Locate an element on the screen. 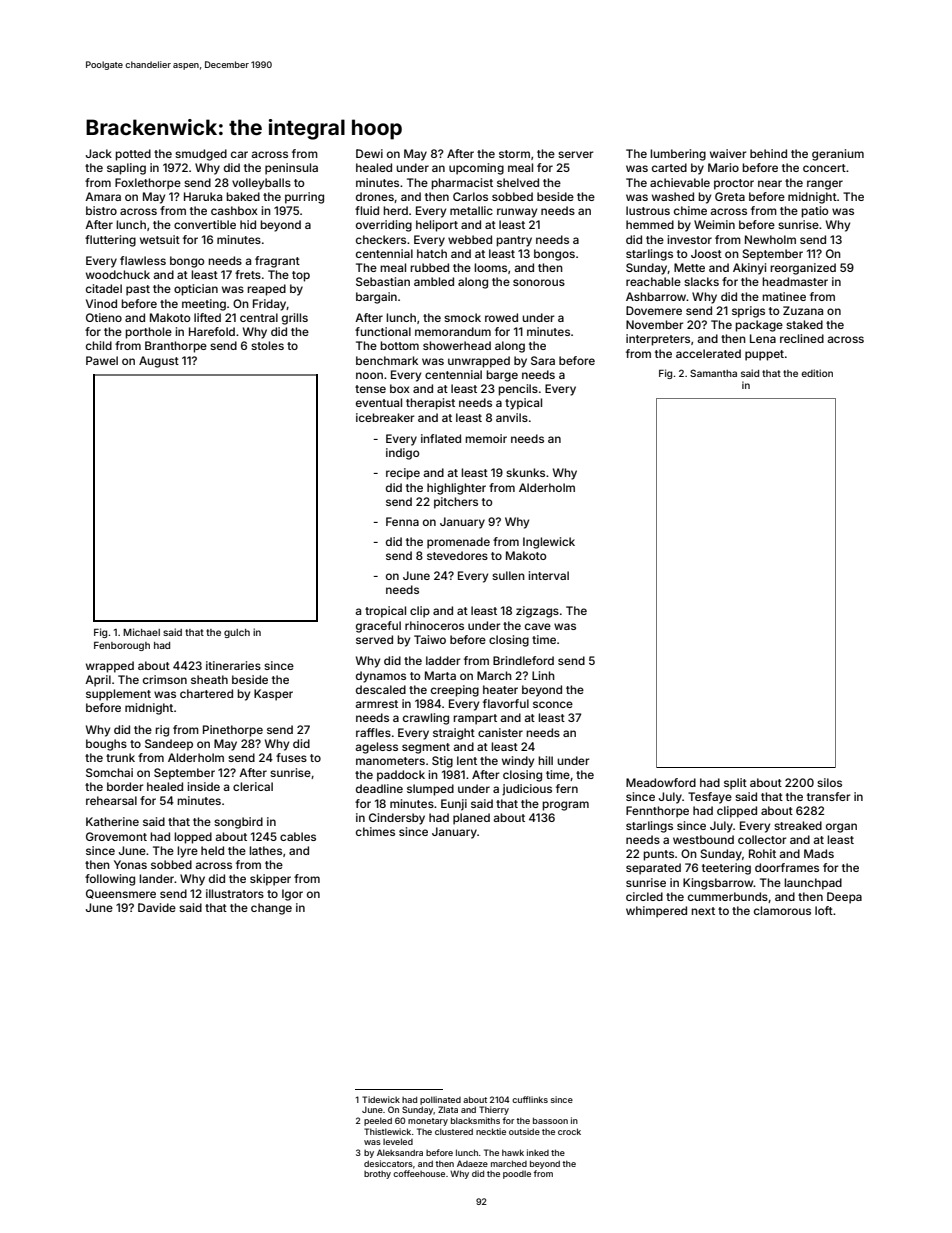 The image size is (952, 1233). trunk is located at coordinates (120, 757).
